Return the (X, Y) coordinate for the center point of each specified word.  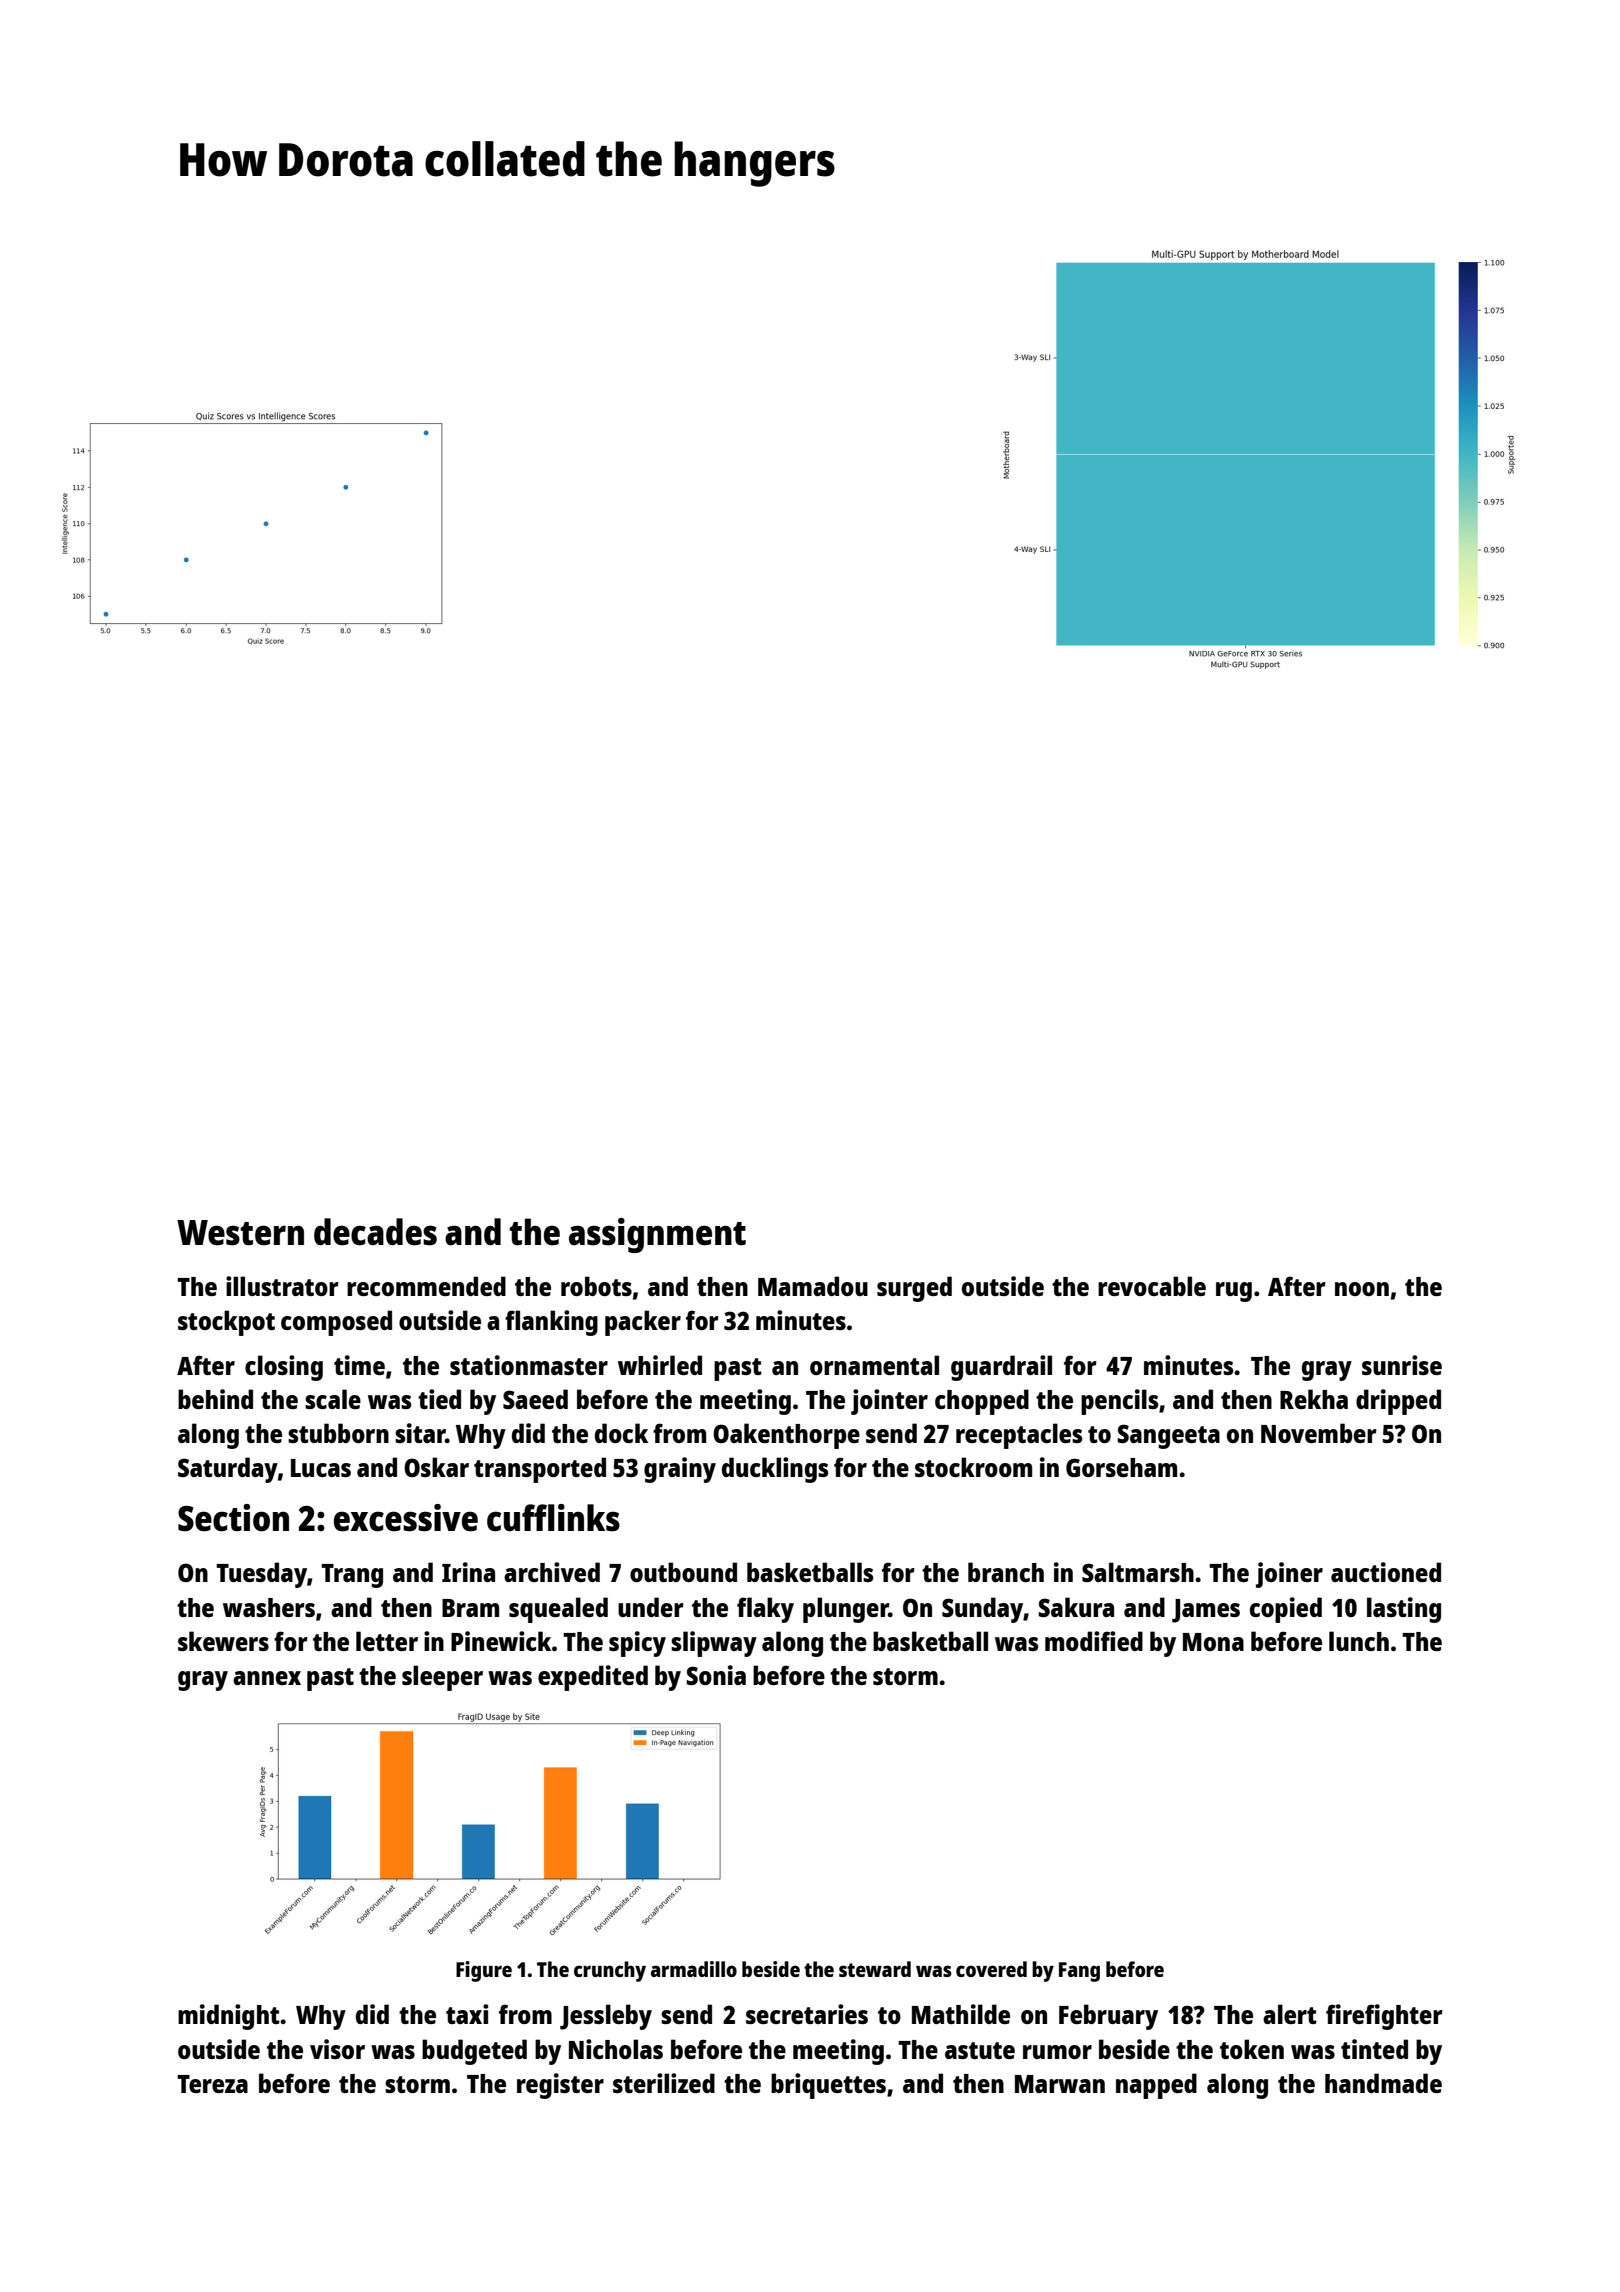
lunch (1359, 1641)
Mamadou (813, 1286)
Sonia (716, 1675)
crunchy (610, 1971)
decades (375, 1232)
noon (1362, 1289)
